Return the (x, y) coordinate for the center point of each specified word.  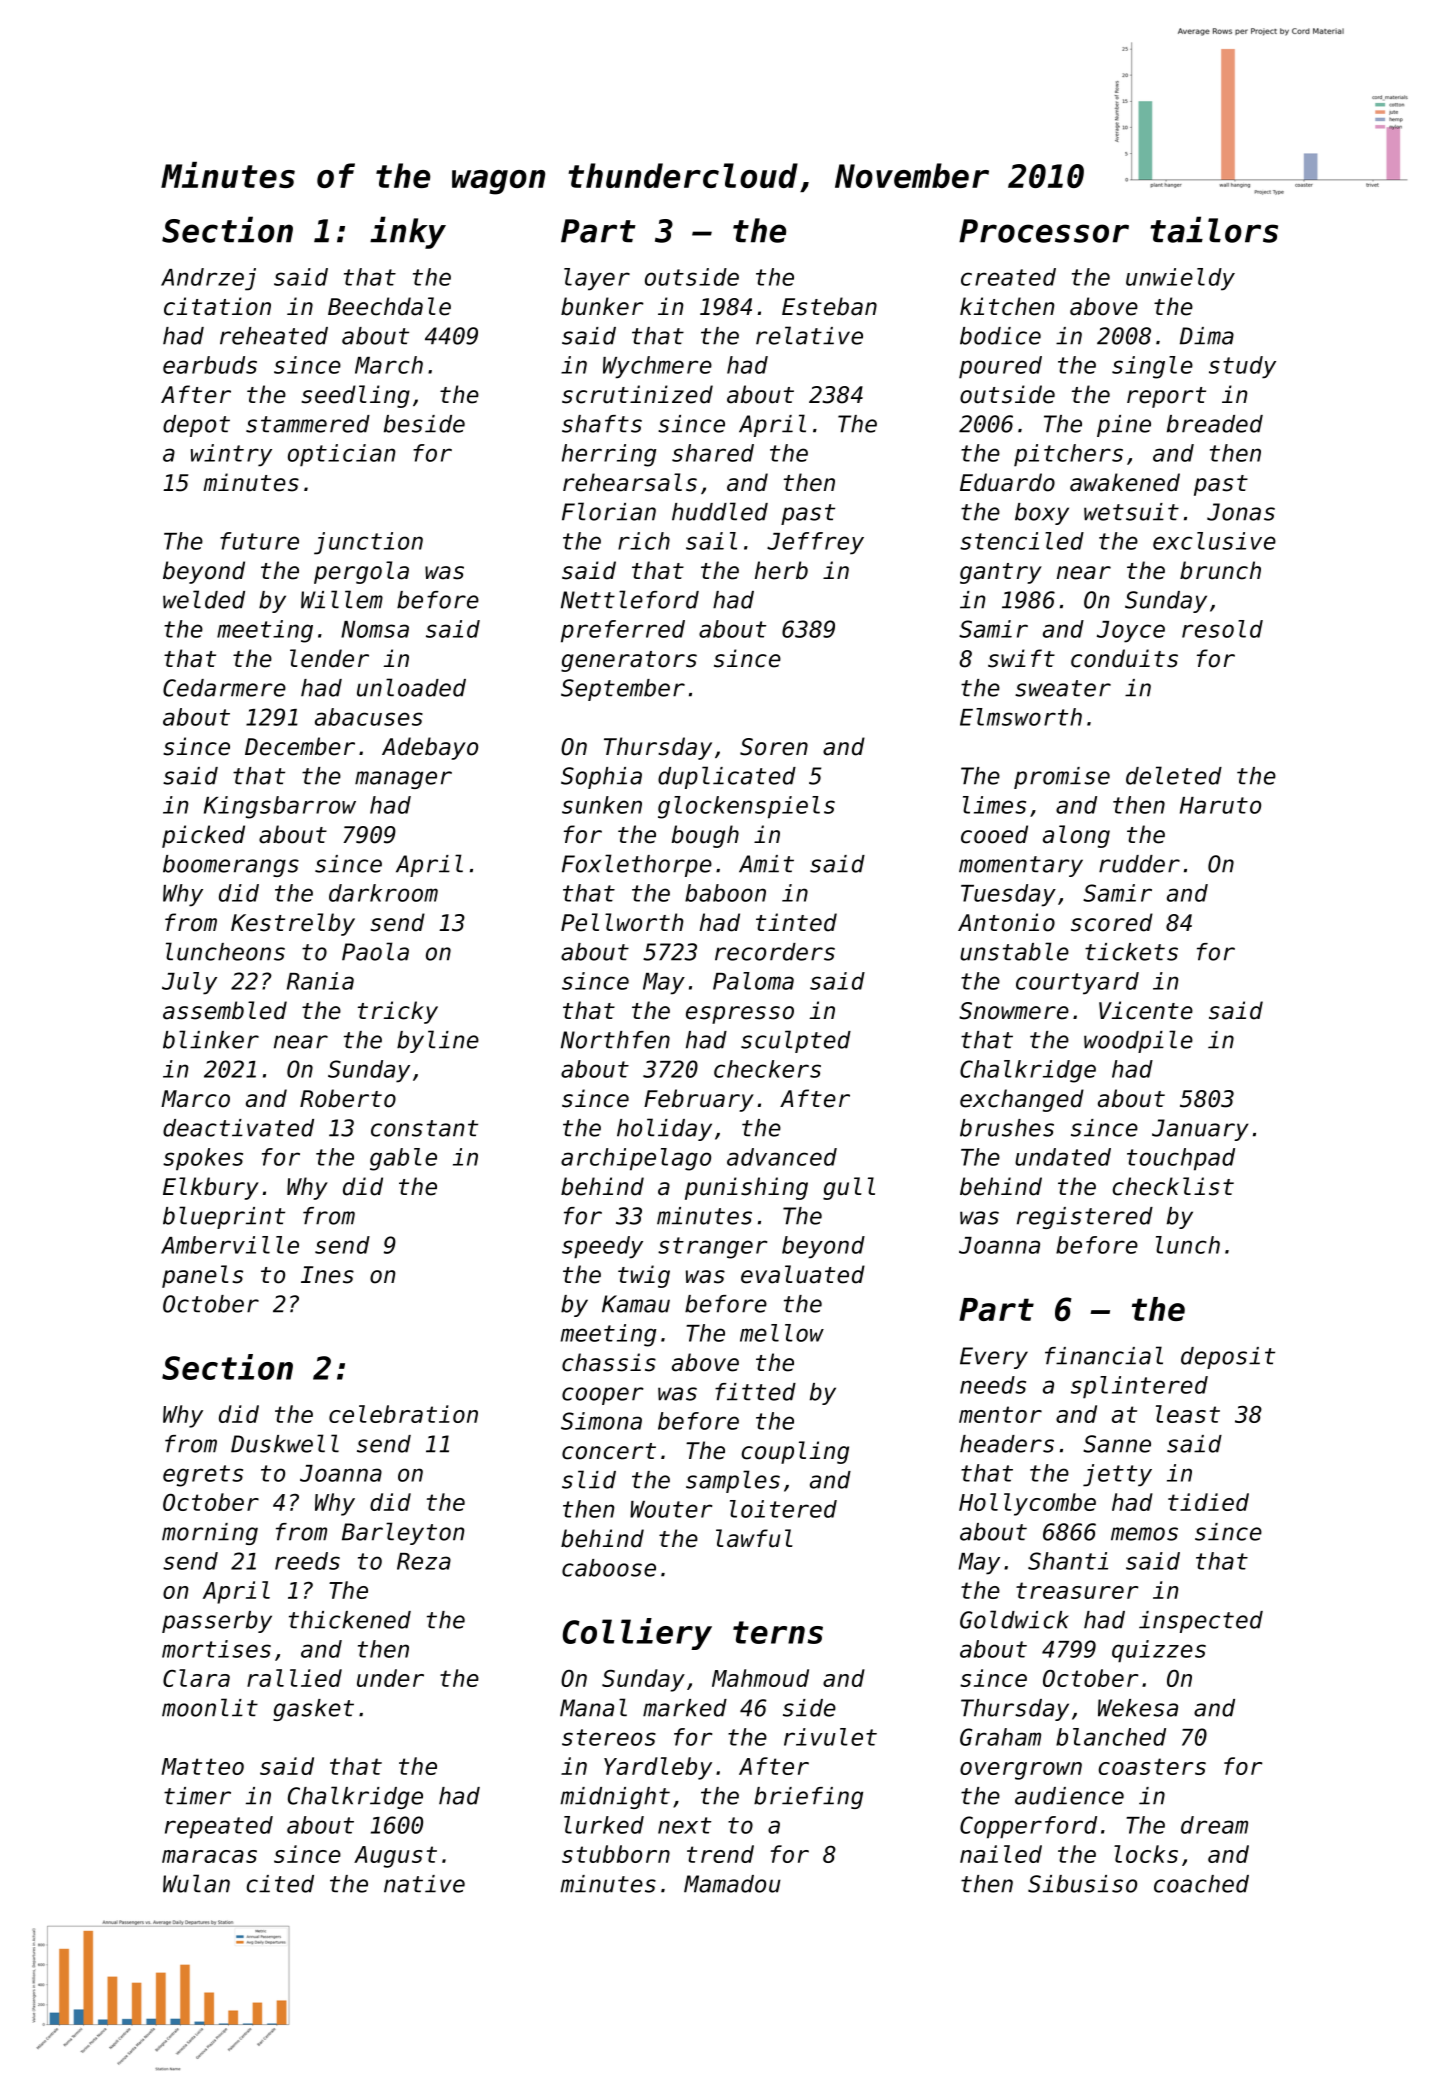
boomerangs (231, 866)
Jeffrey (815, 543)
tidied (1208, 1502)
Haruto (1220, 805)
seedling (355, 396)
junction (368, 543)
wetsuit (1131, 512)
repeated (219, 1827)
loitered (783, 1509)
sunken (602, 805)
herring (609, 455)
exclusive (1214, 541)
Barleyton (403, 1533)
